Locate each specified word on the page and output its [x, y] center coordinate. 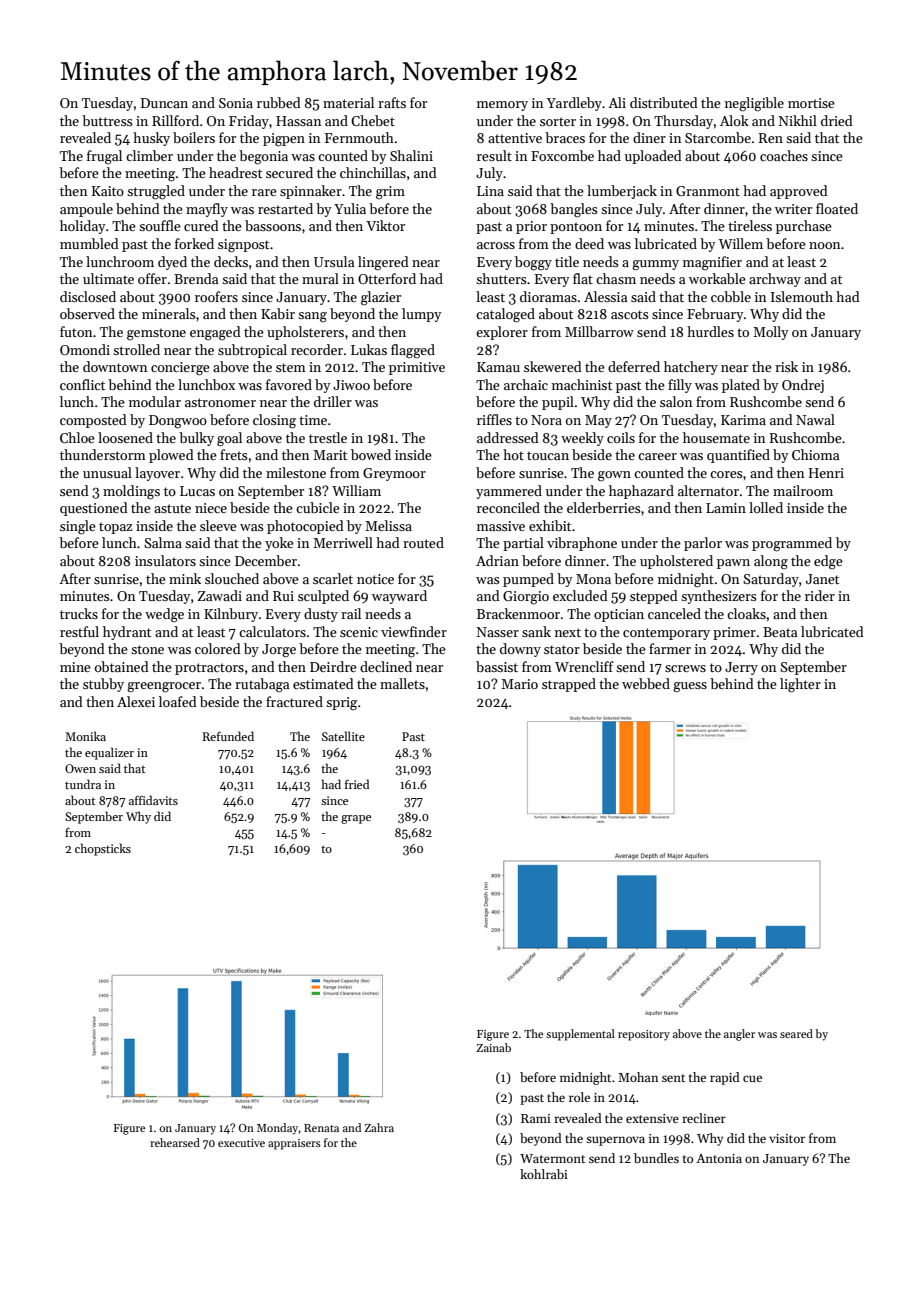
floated [837, 208]
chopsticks [103, 849]
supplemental [580, 1035]
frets [234, 454]
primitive [417, 368]
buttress [107, 120]
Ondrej [803, 386]
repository [644, 1035]
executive [241, 1143]
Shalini [411, 155]
